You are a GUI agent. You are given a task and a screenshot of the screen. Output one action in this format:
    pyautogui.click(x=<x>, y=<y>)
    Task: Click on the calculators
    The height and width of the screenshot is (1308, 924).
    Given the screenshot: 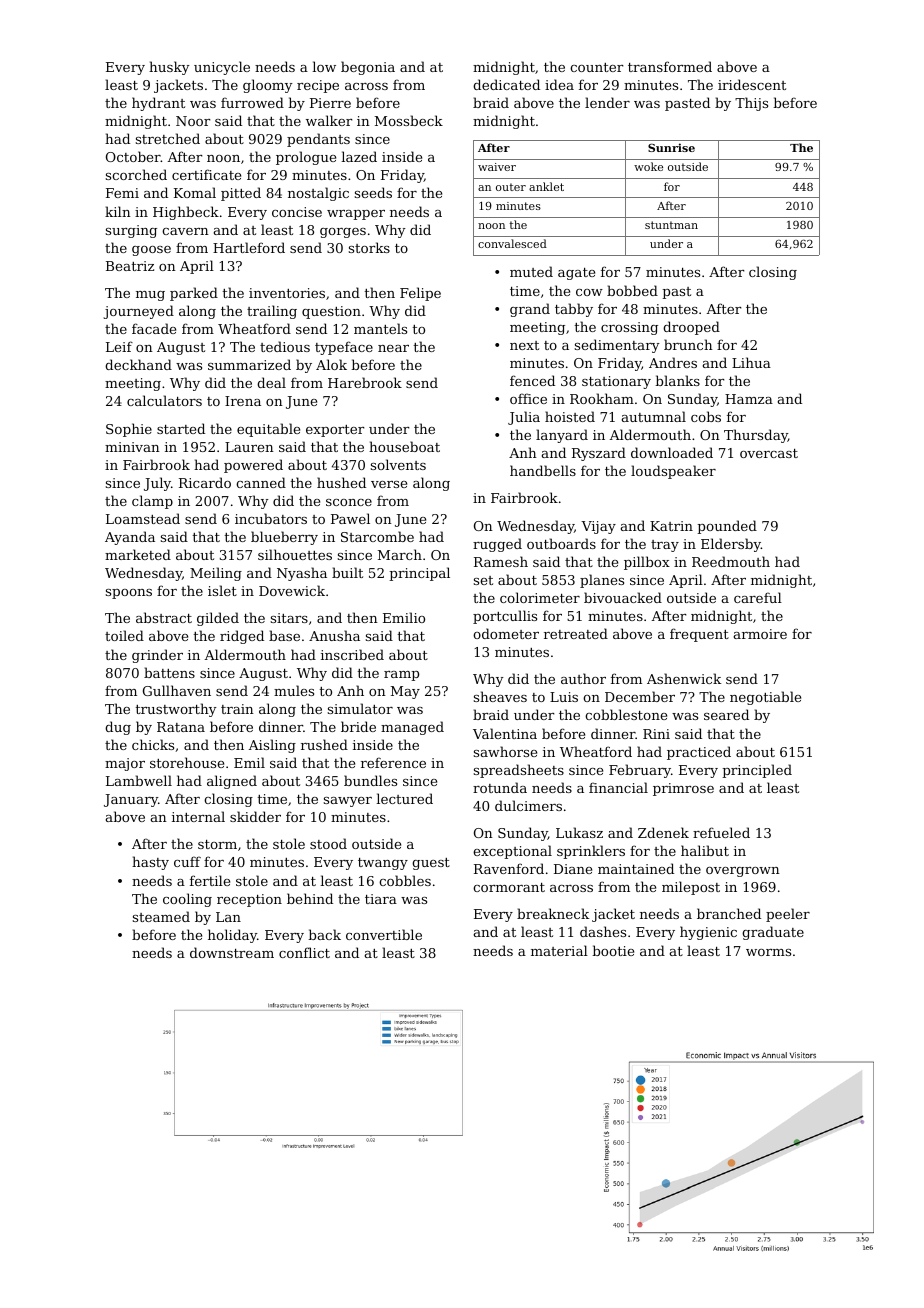 What is the action you would take?
    pyautogui.click(x=164, y=400)
